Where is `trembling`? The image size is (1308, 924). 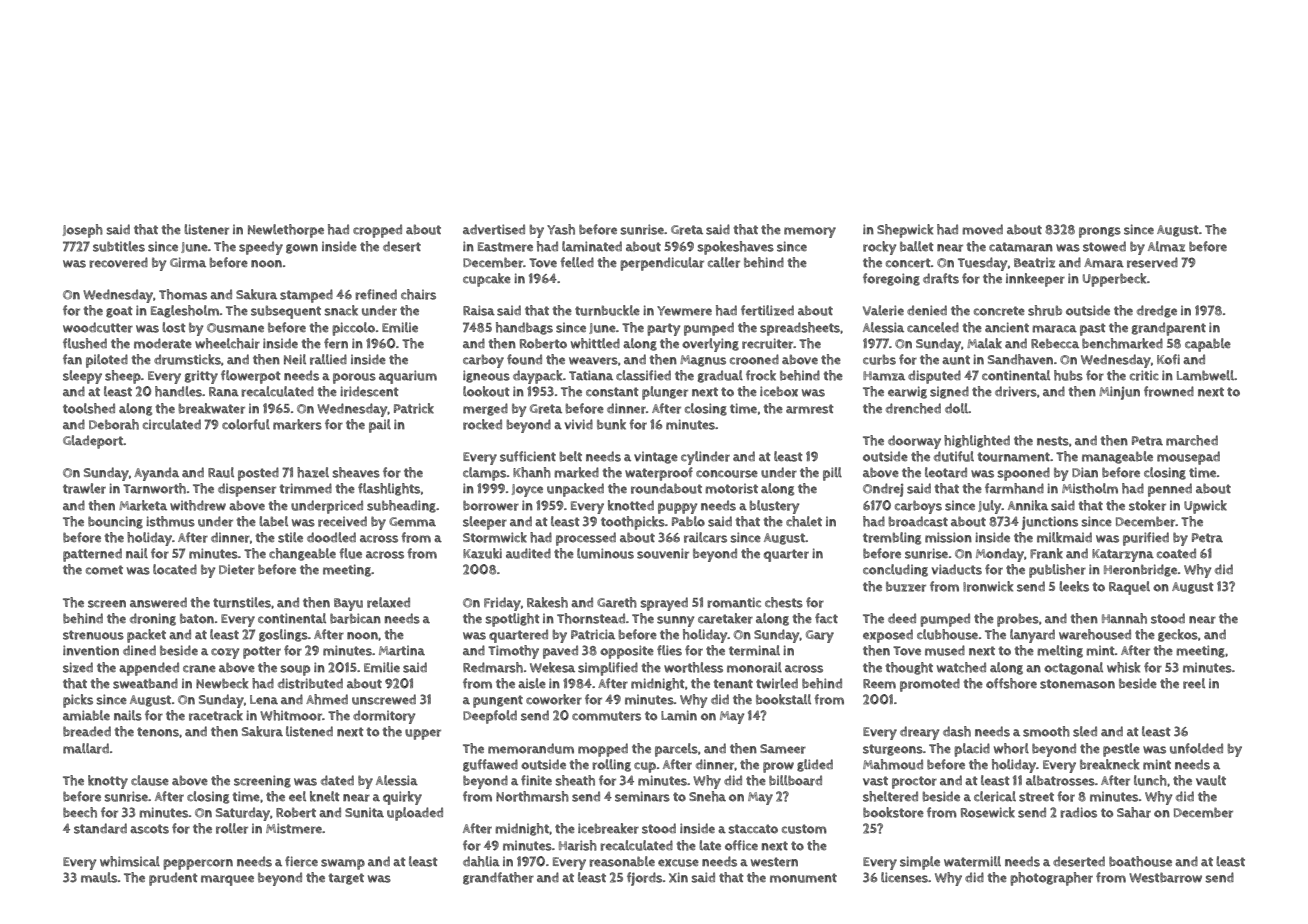
trembling is located at coordinates (892, 538).
